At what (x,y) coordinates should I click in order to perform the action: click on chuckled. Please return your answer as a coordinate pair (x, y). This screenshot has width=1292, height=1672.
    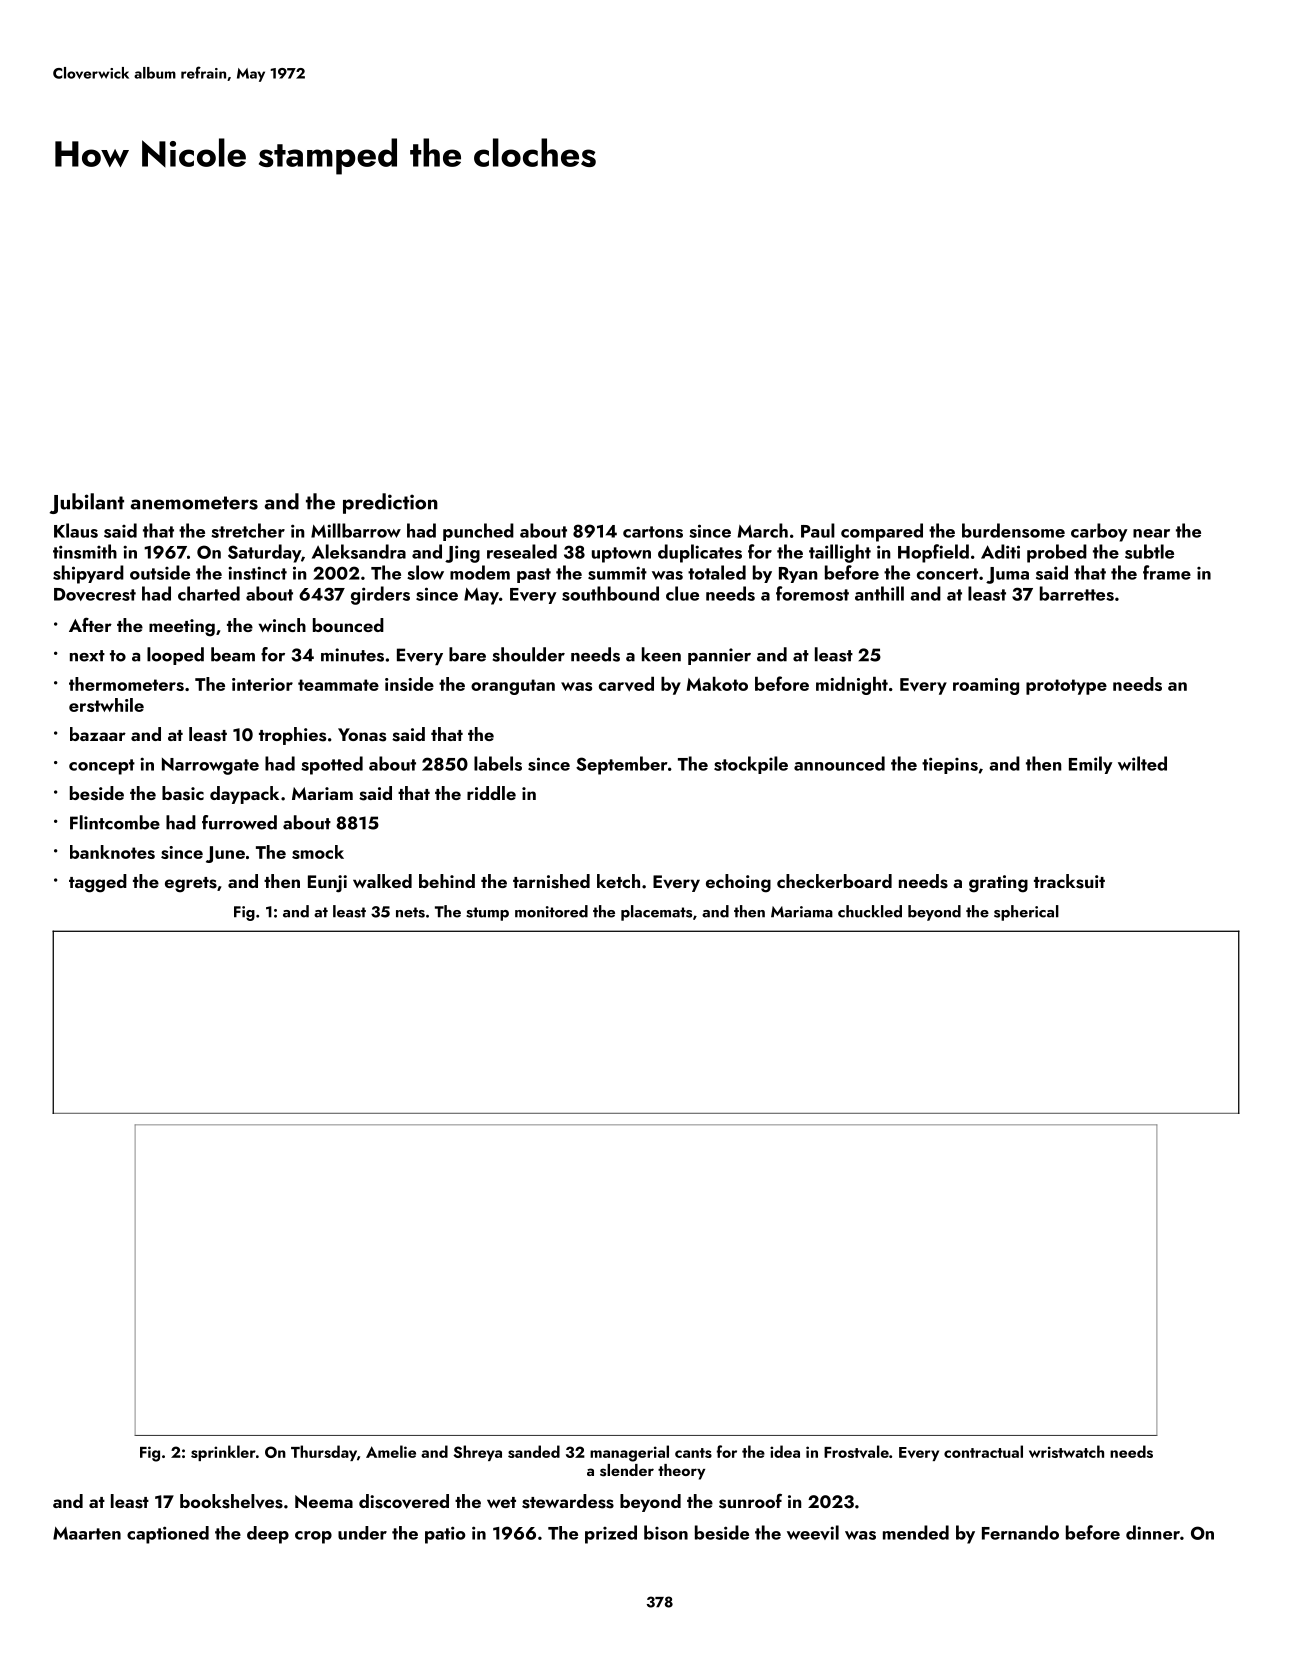
    Looking at the image, I should click on (870, 911).
